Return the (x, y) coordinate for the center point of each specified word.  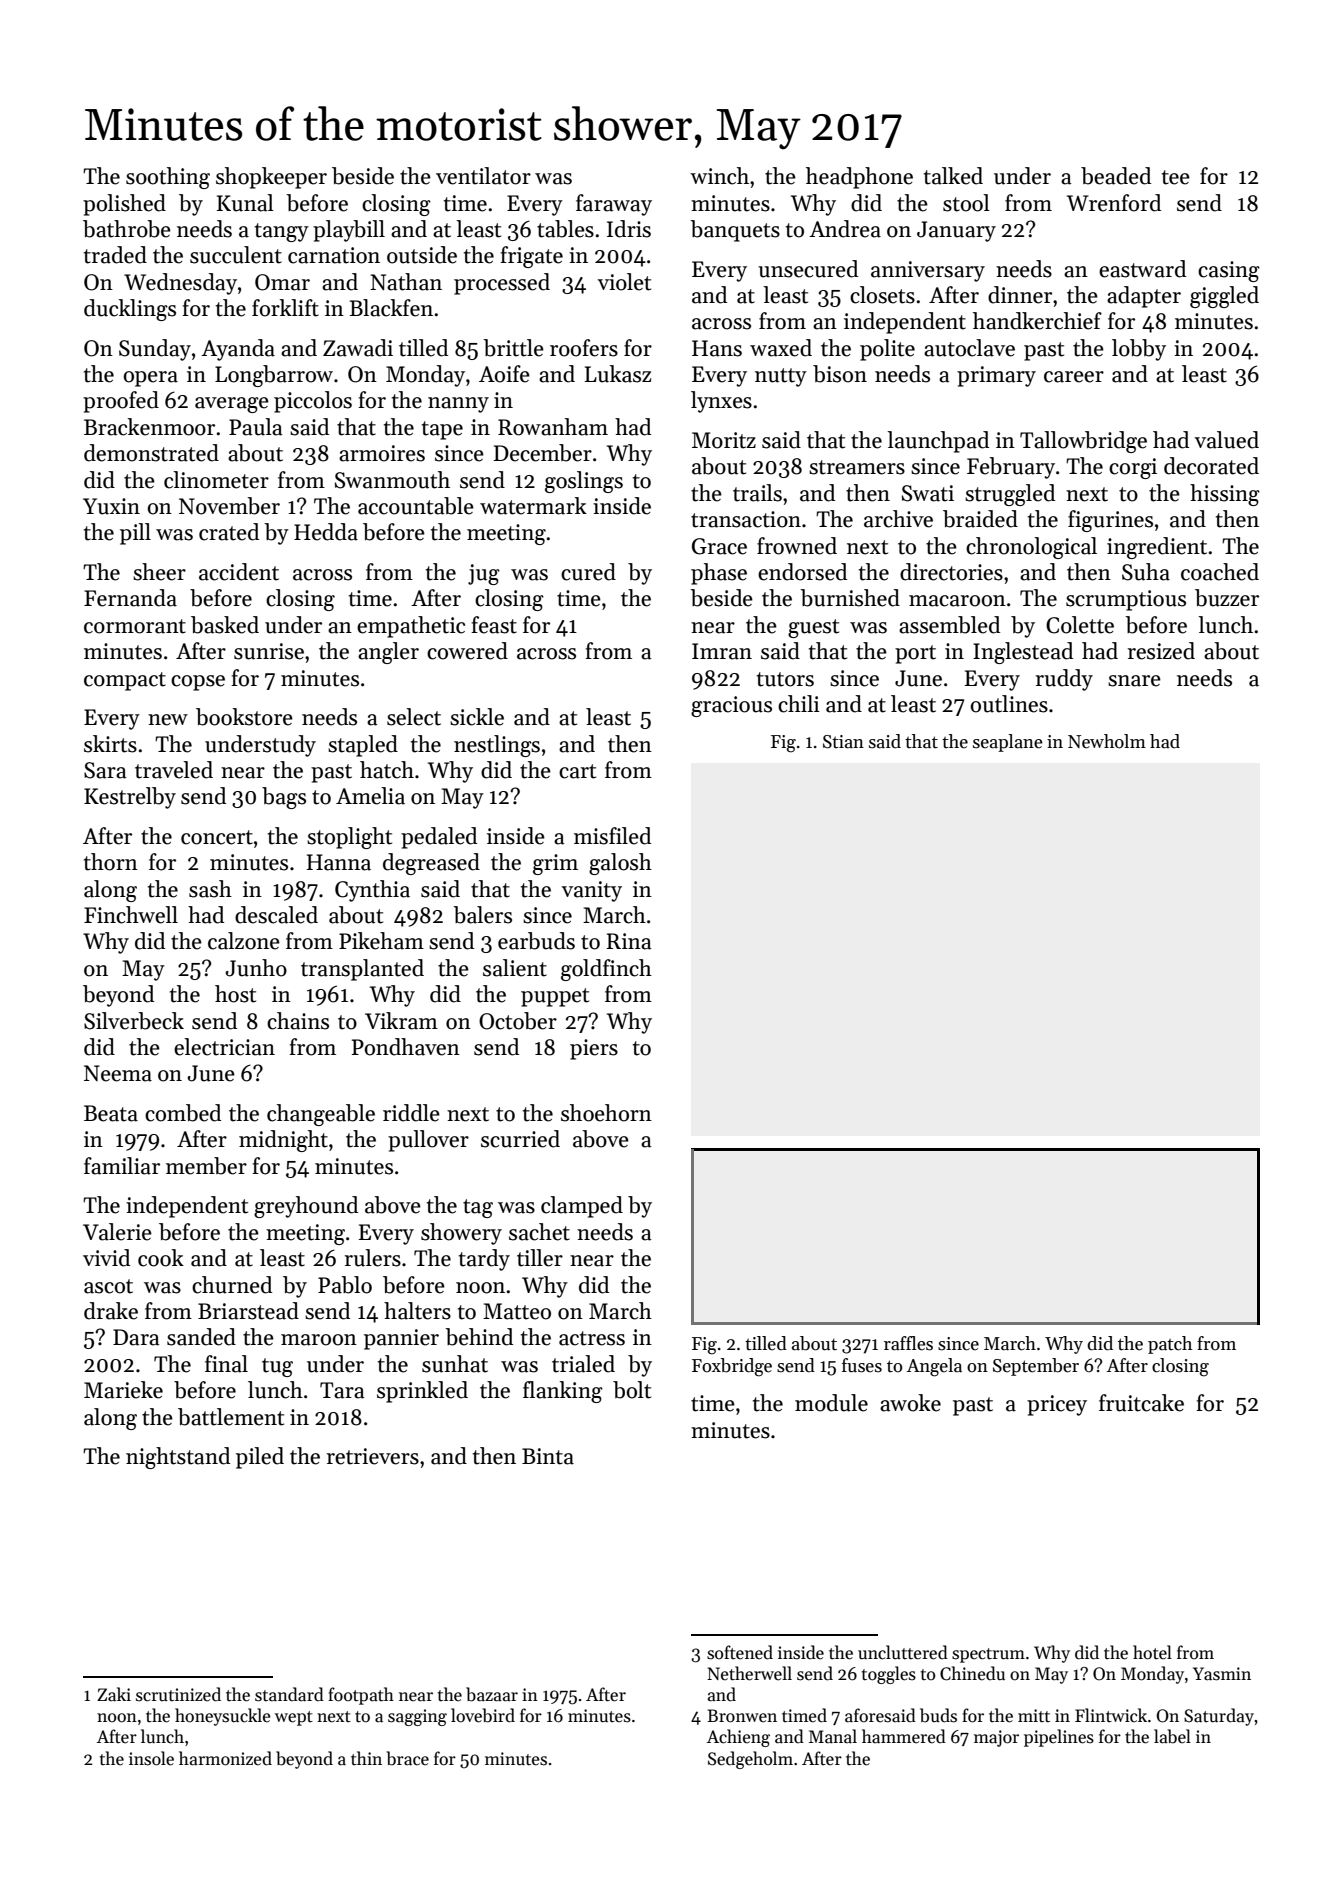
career (1074, 377)
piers (594, 1049)
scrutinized (178, 1694)
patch (1170, 1345)
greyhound (306, 1207)
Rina (629, 941)
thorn (111, 862)
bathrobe (127, 229)
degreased (431, 864)
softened (740, 1652)
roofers (584, 348)
